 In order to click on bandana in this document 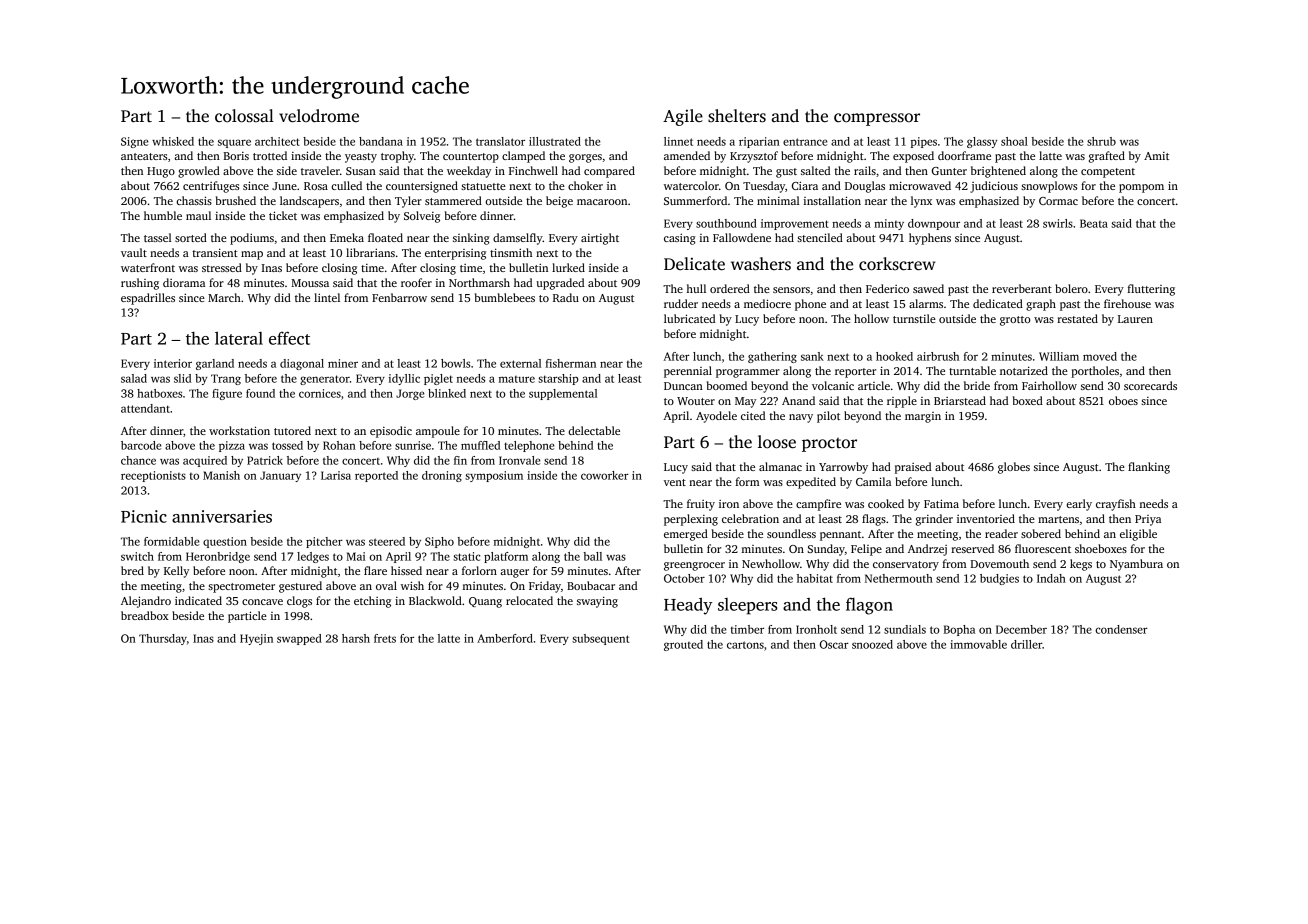, I will do `click(381, 141)`.
